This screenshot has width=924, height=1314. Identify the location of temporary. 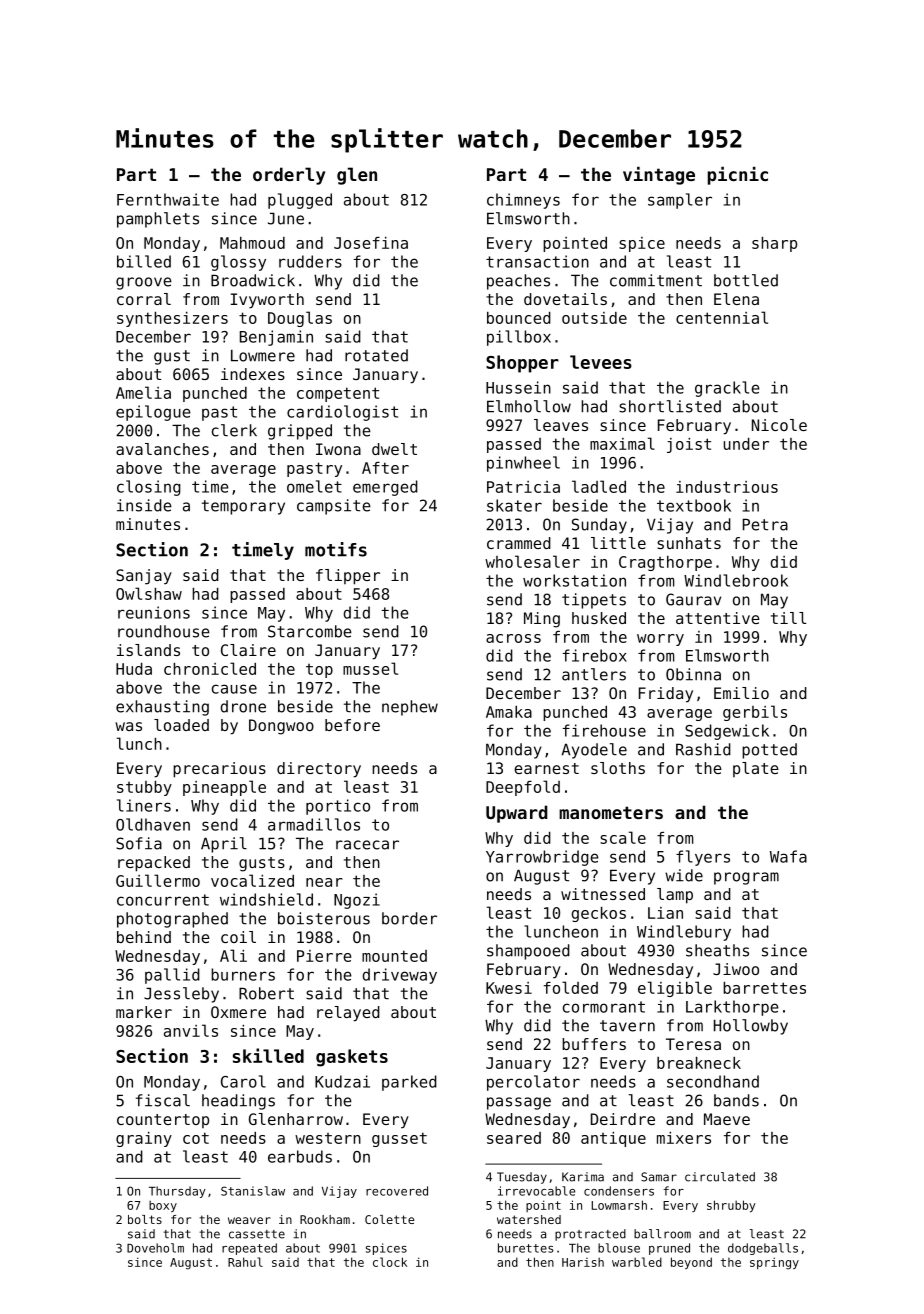
(243, 507).
